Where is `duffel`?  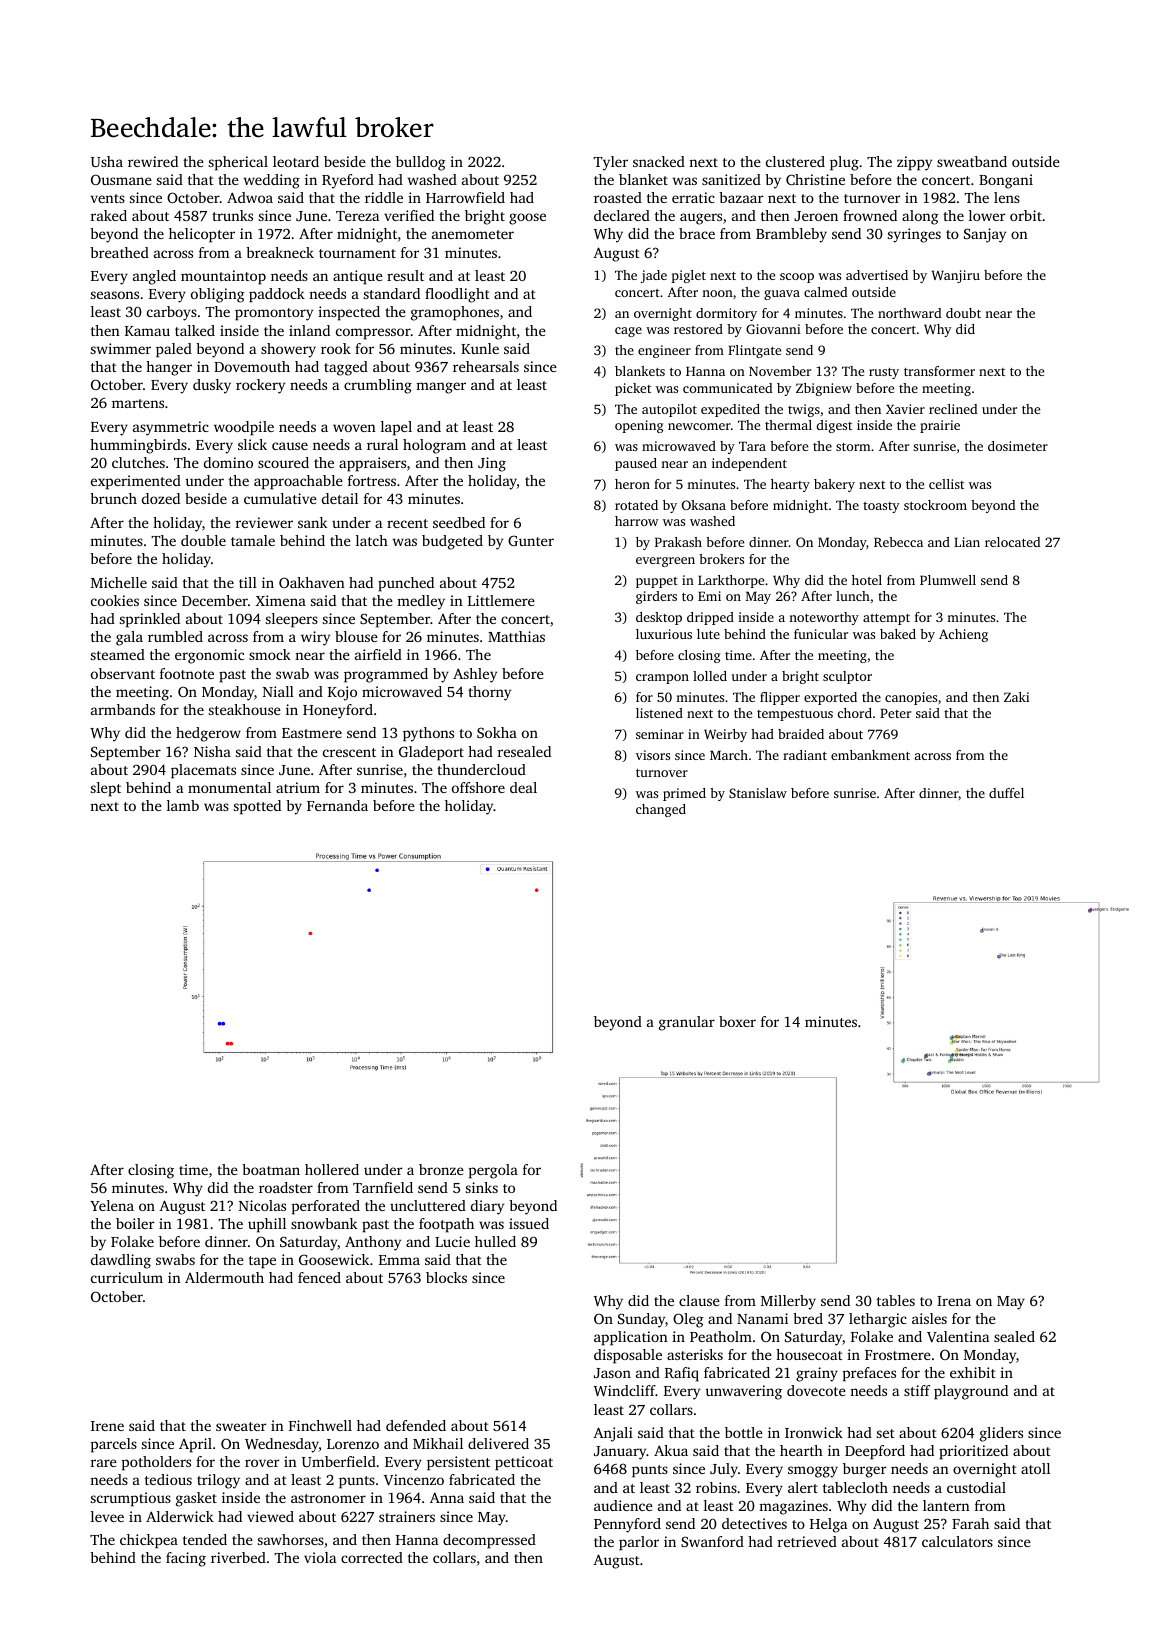
duffel is located at coordinates (1006, 793).
